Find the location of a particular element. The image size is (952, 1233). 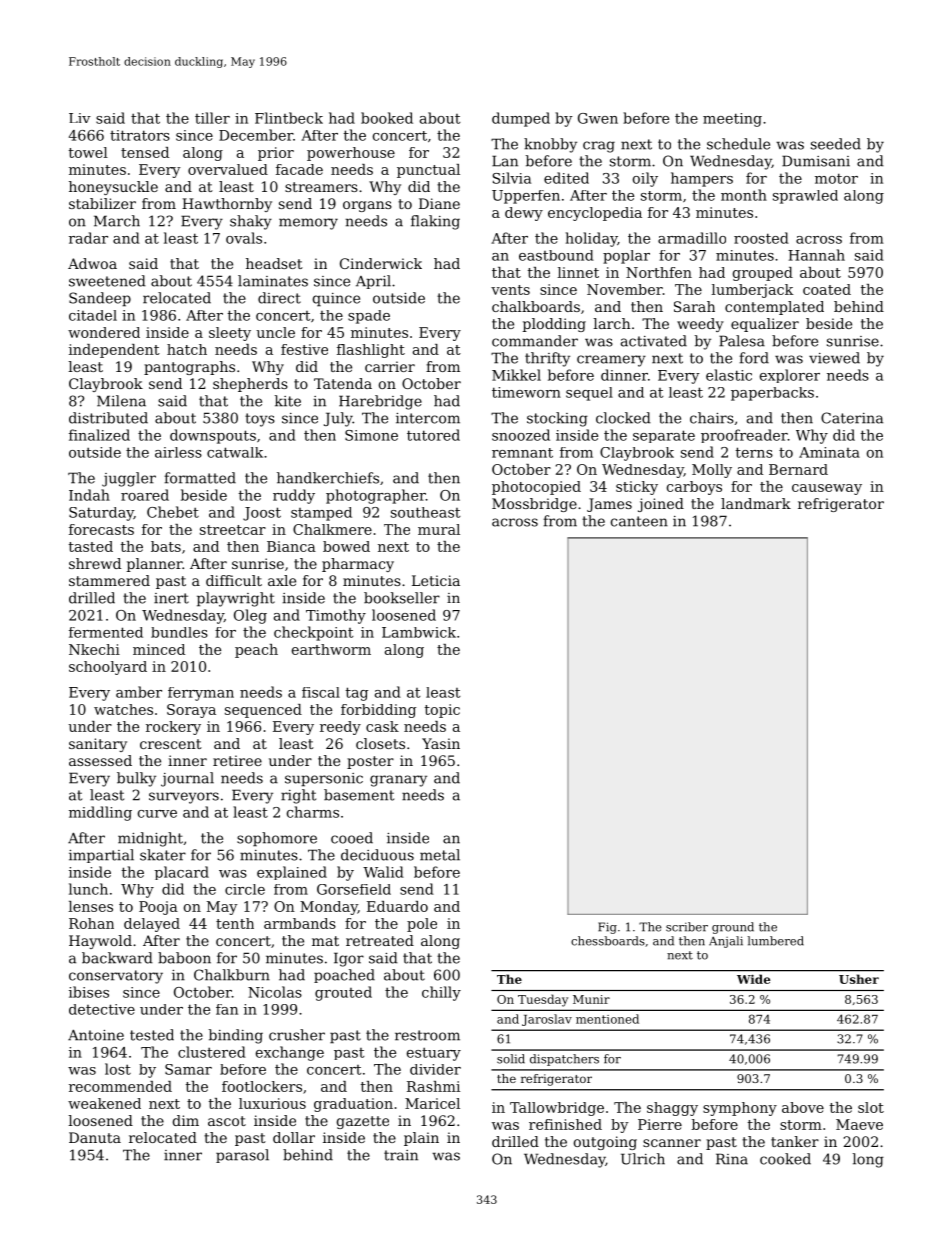

bookseller is located at coordinates (402, 598).
